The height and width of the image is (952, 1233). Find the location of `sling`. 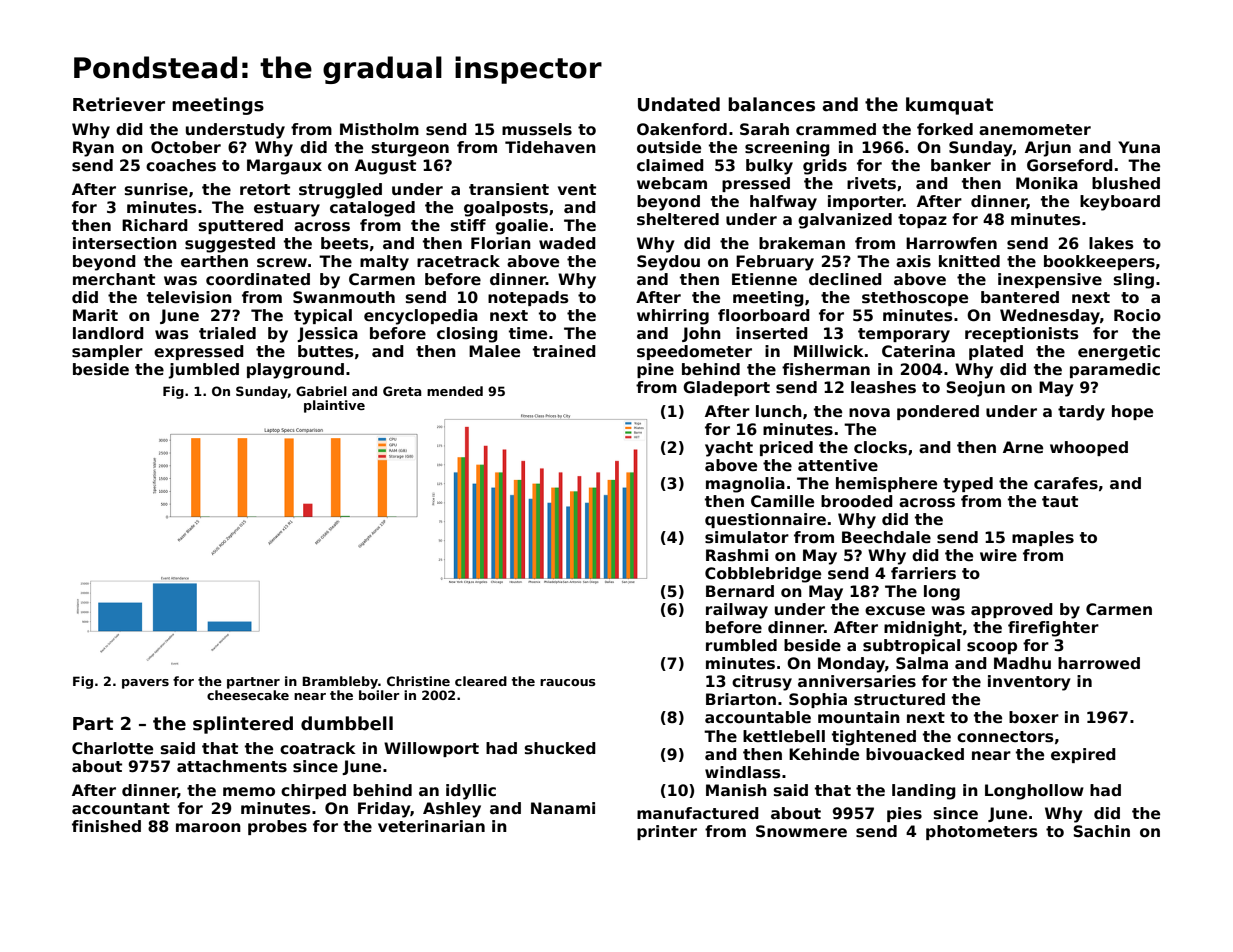

sling is located at coordinates (1134, 281).
